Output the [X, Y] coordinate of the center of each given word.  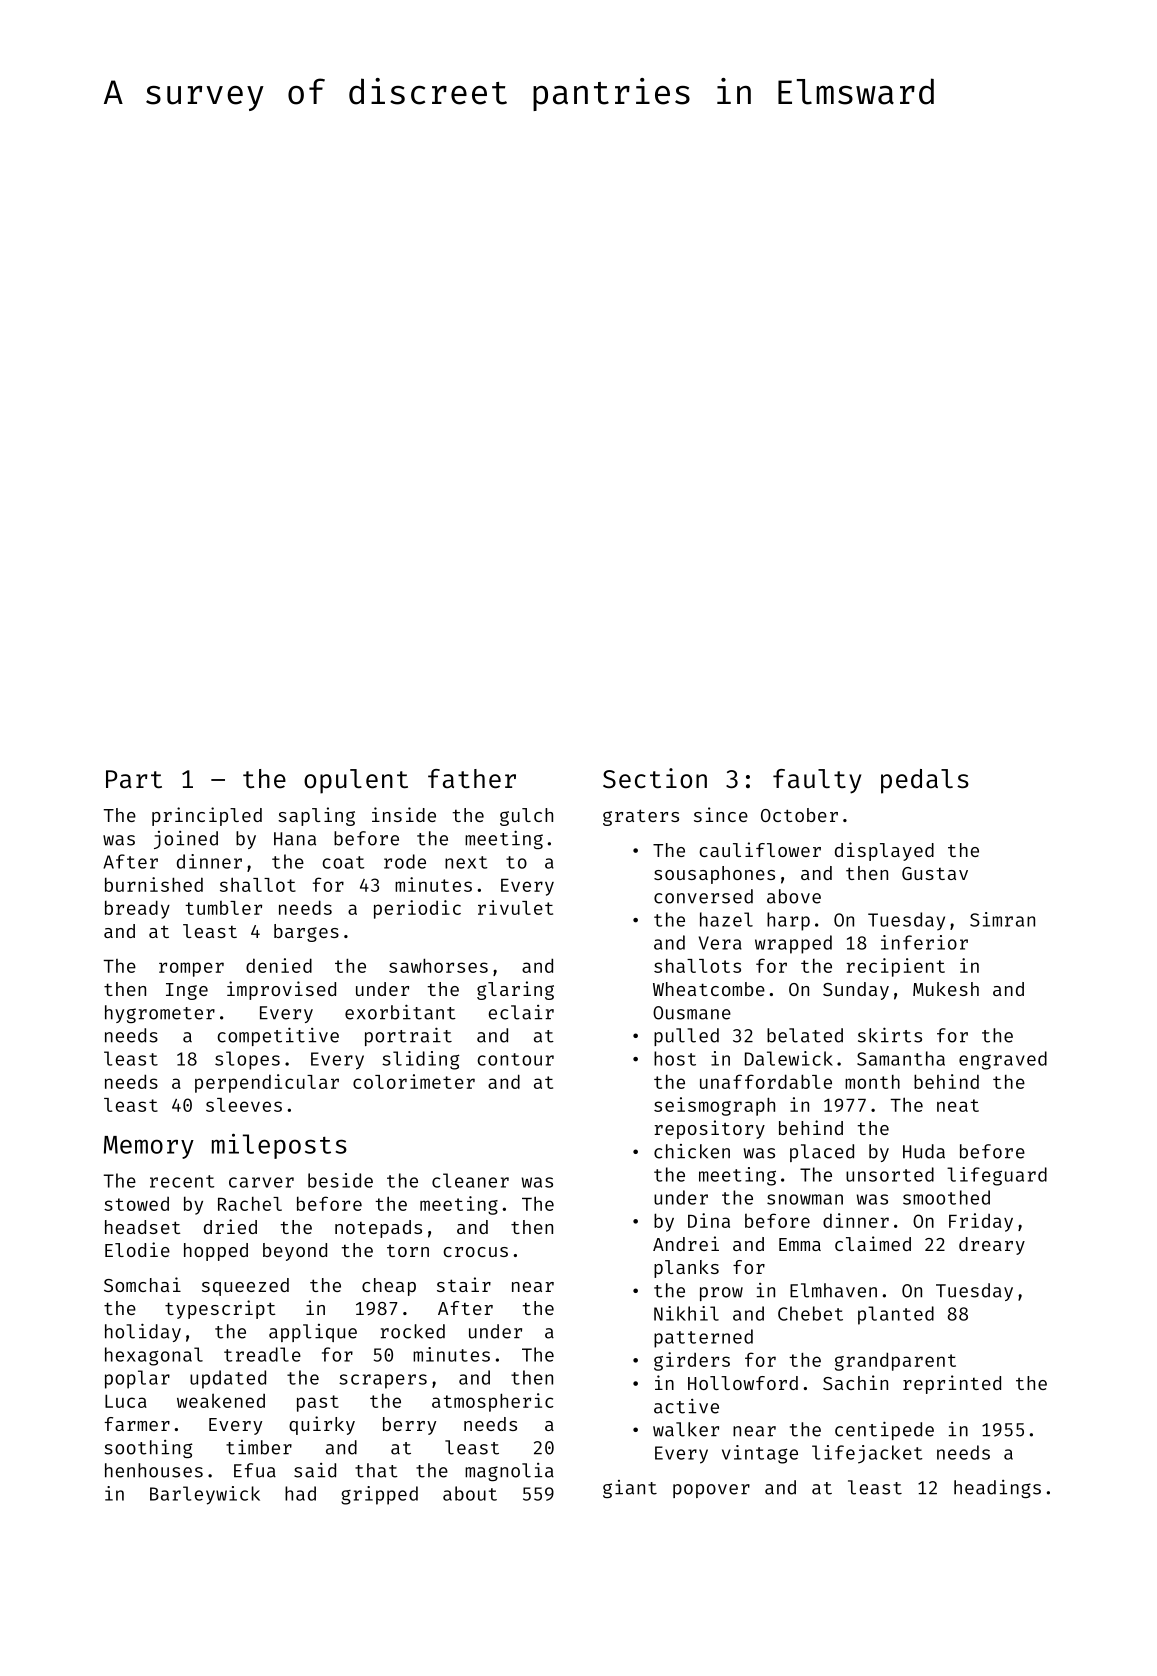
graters [641, 817]
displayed [884, 851]
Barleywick [205, 1495]
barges [306, 933]
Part [134, 779]
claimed [873, 1243]
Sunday [856, 991]
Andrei [686, 1243]
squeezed [245, 1287]
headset [142, 1227]
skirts [890, 1035]
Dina [709, 1220]
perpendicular [267, 1083]
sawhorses [438, 966]
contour [515, 1059]
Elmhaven [833, 1290]
